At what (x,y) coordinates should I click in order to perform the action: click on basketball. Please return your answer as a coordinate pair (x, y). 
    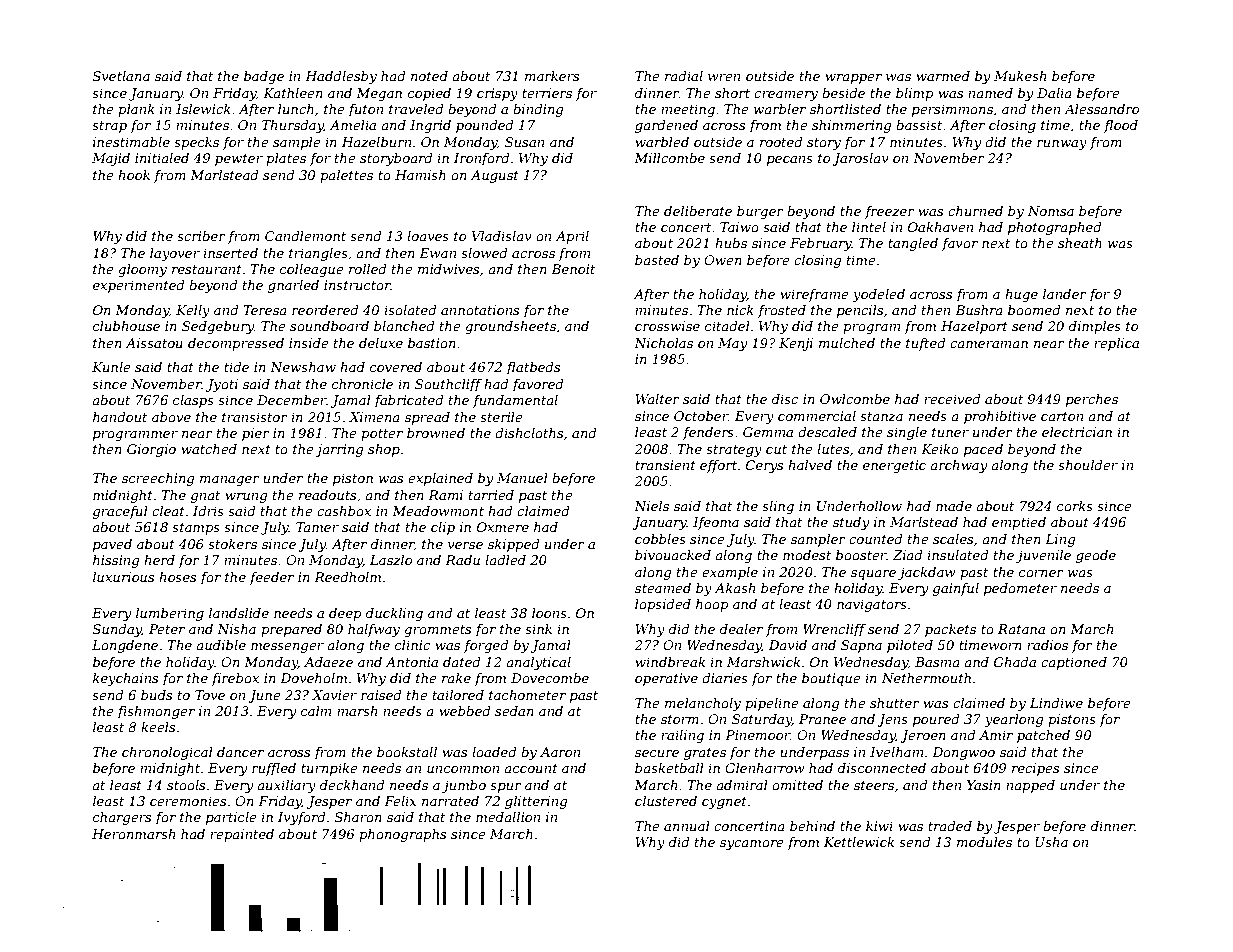
    Looking at the image, I should click on (669, 768).
